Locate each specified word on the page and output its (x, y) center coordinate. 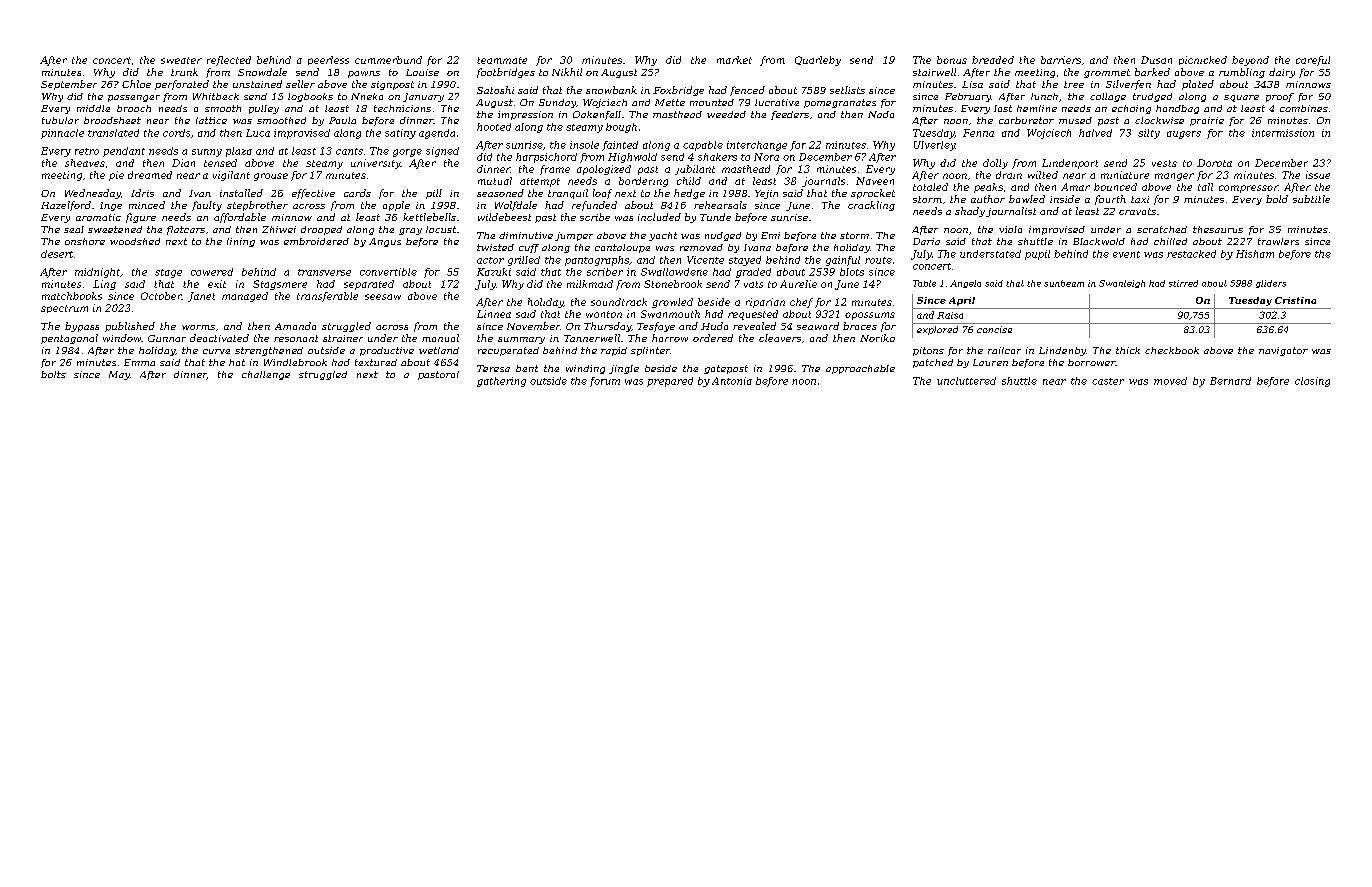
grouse (271, 177)
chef (801, 303)
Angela (965, 284)
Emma (139, 362)
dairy (1282, 73)
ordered (713, 338)
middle (93, 108)
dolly (995, 164)
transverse (324, 272)
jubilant (695, 170)
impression (525, 115)
